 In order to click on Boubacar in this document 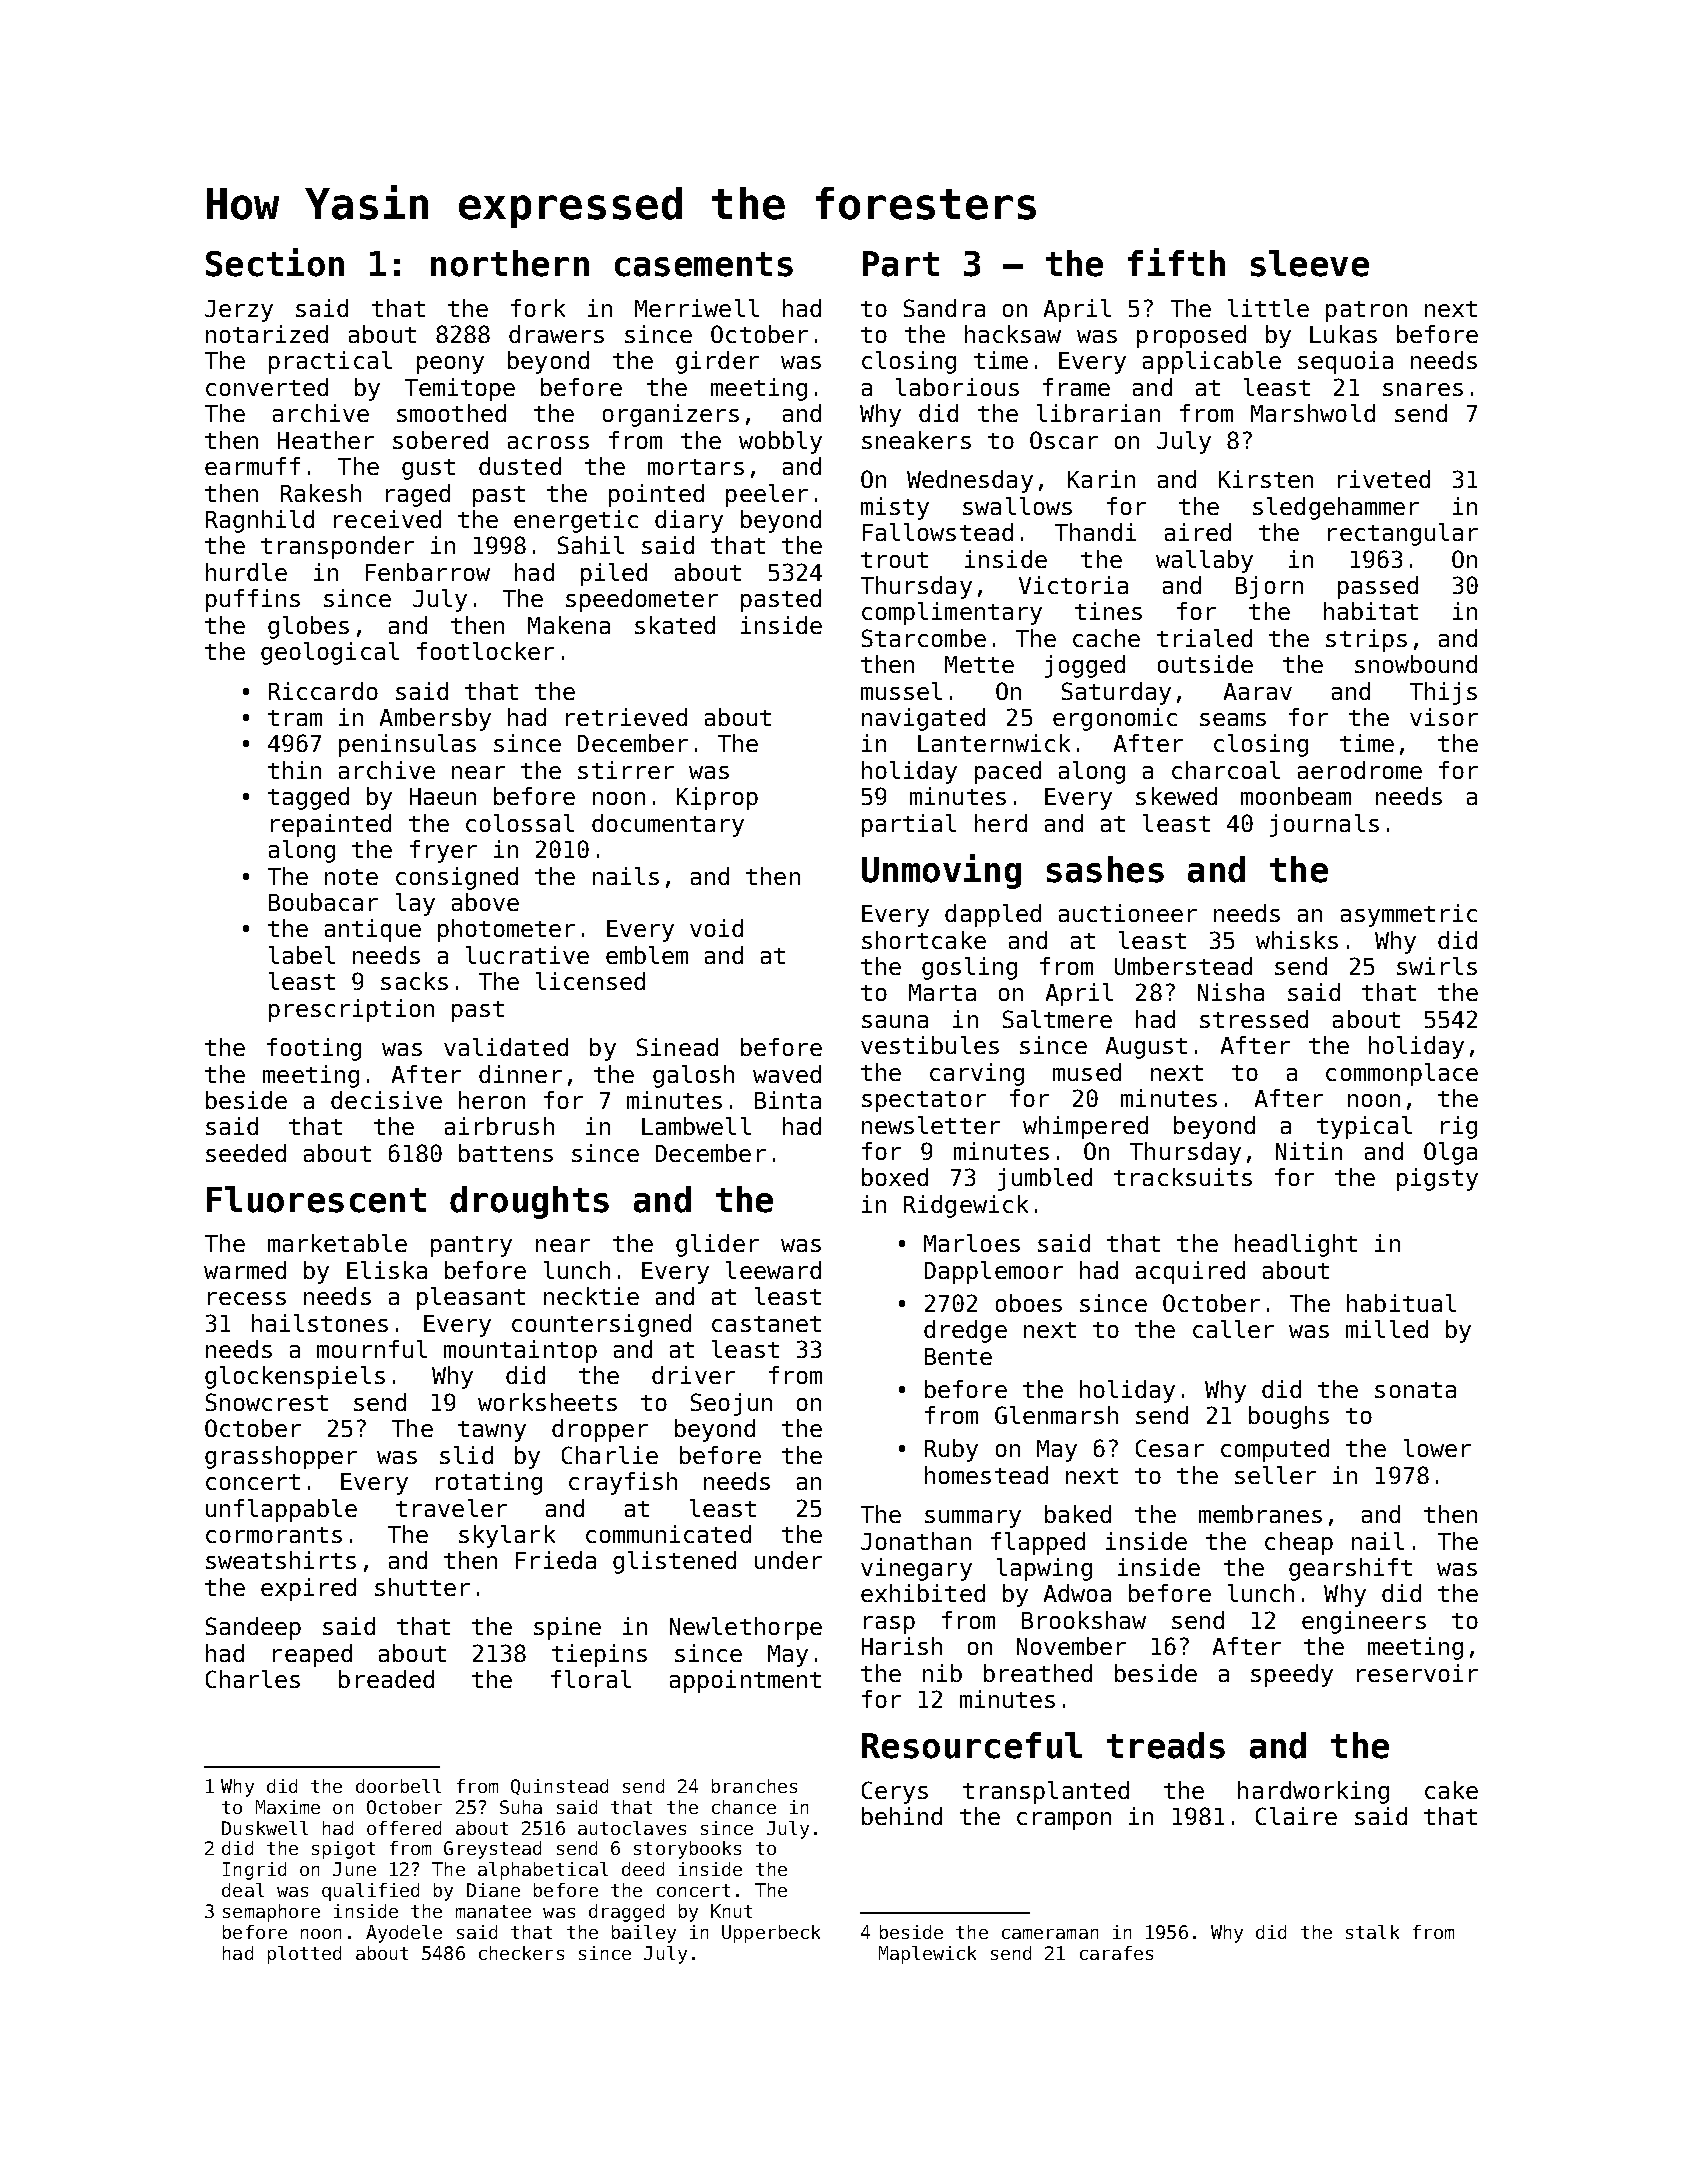, I will do `click(323, 902)`.
